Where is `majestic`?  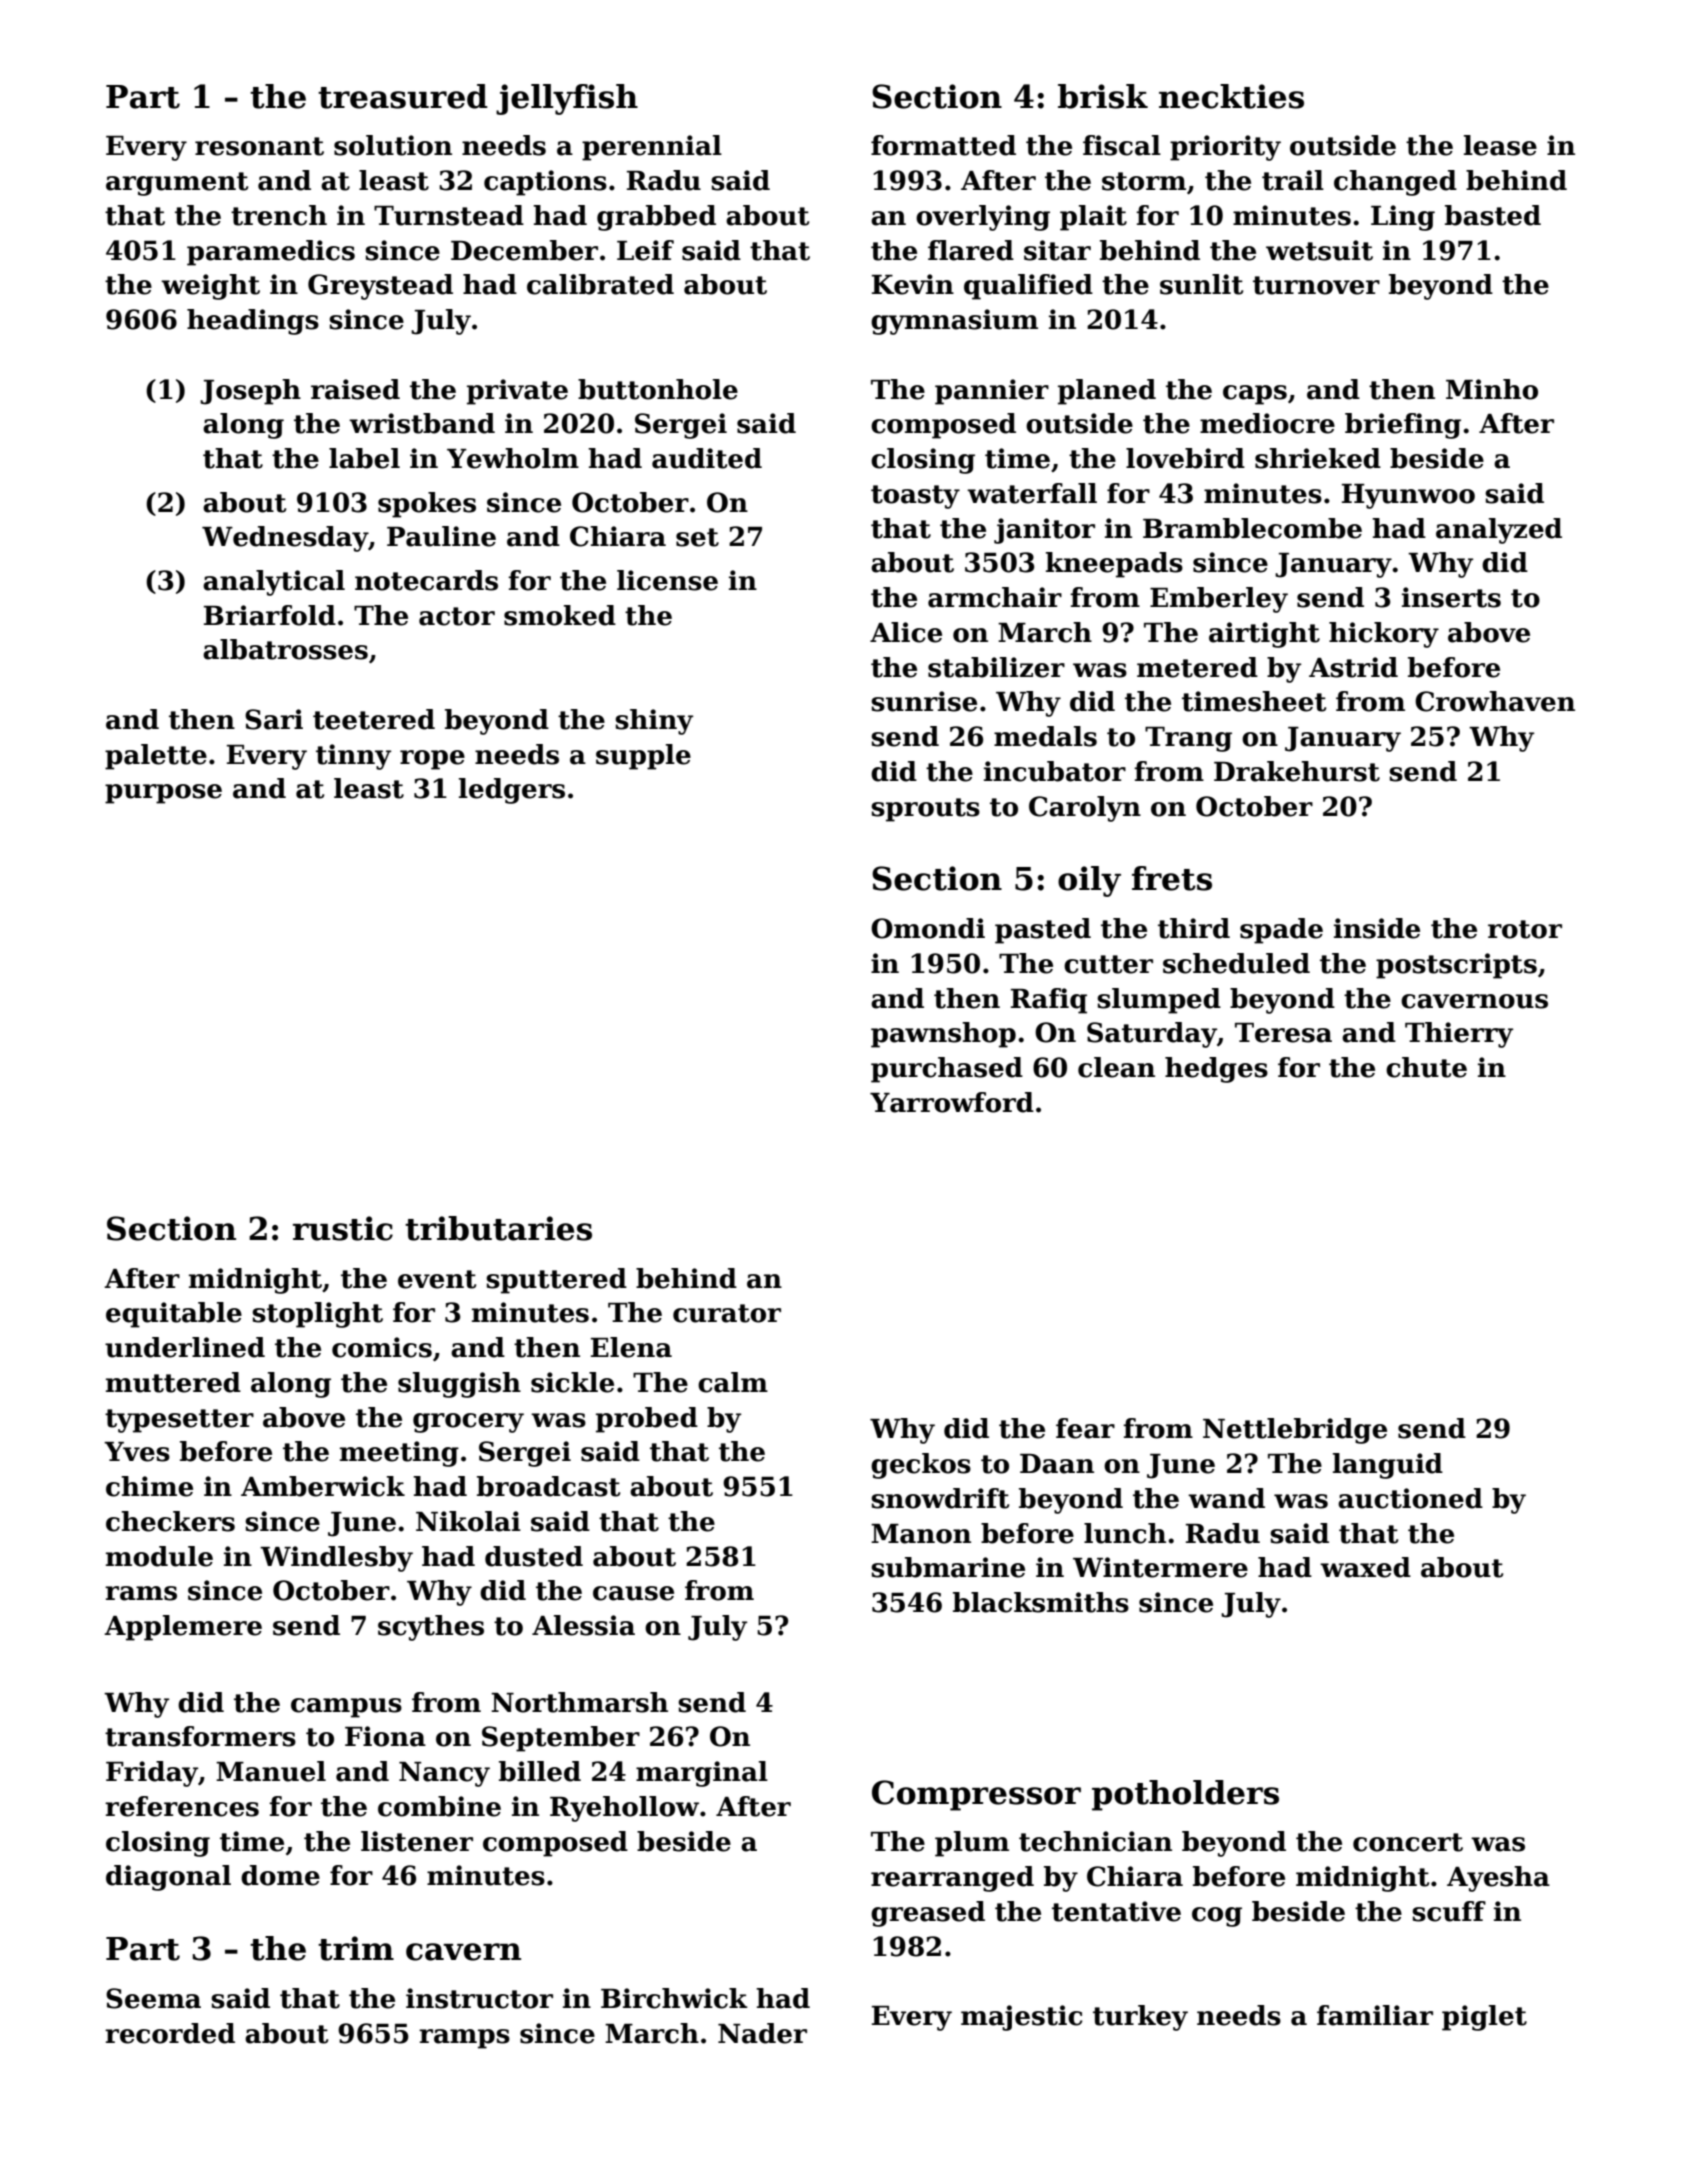
majestic is located at coordinates (1021, 2018).
